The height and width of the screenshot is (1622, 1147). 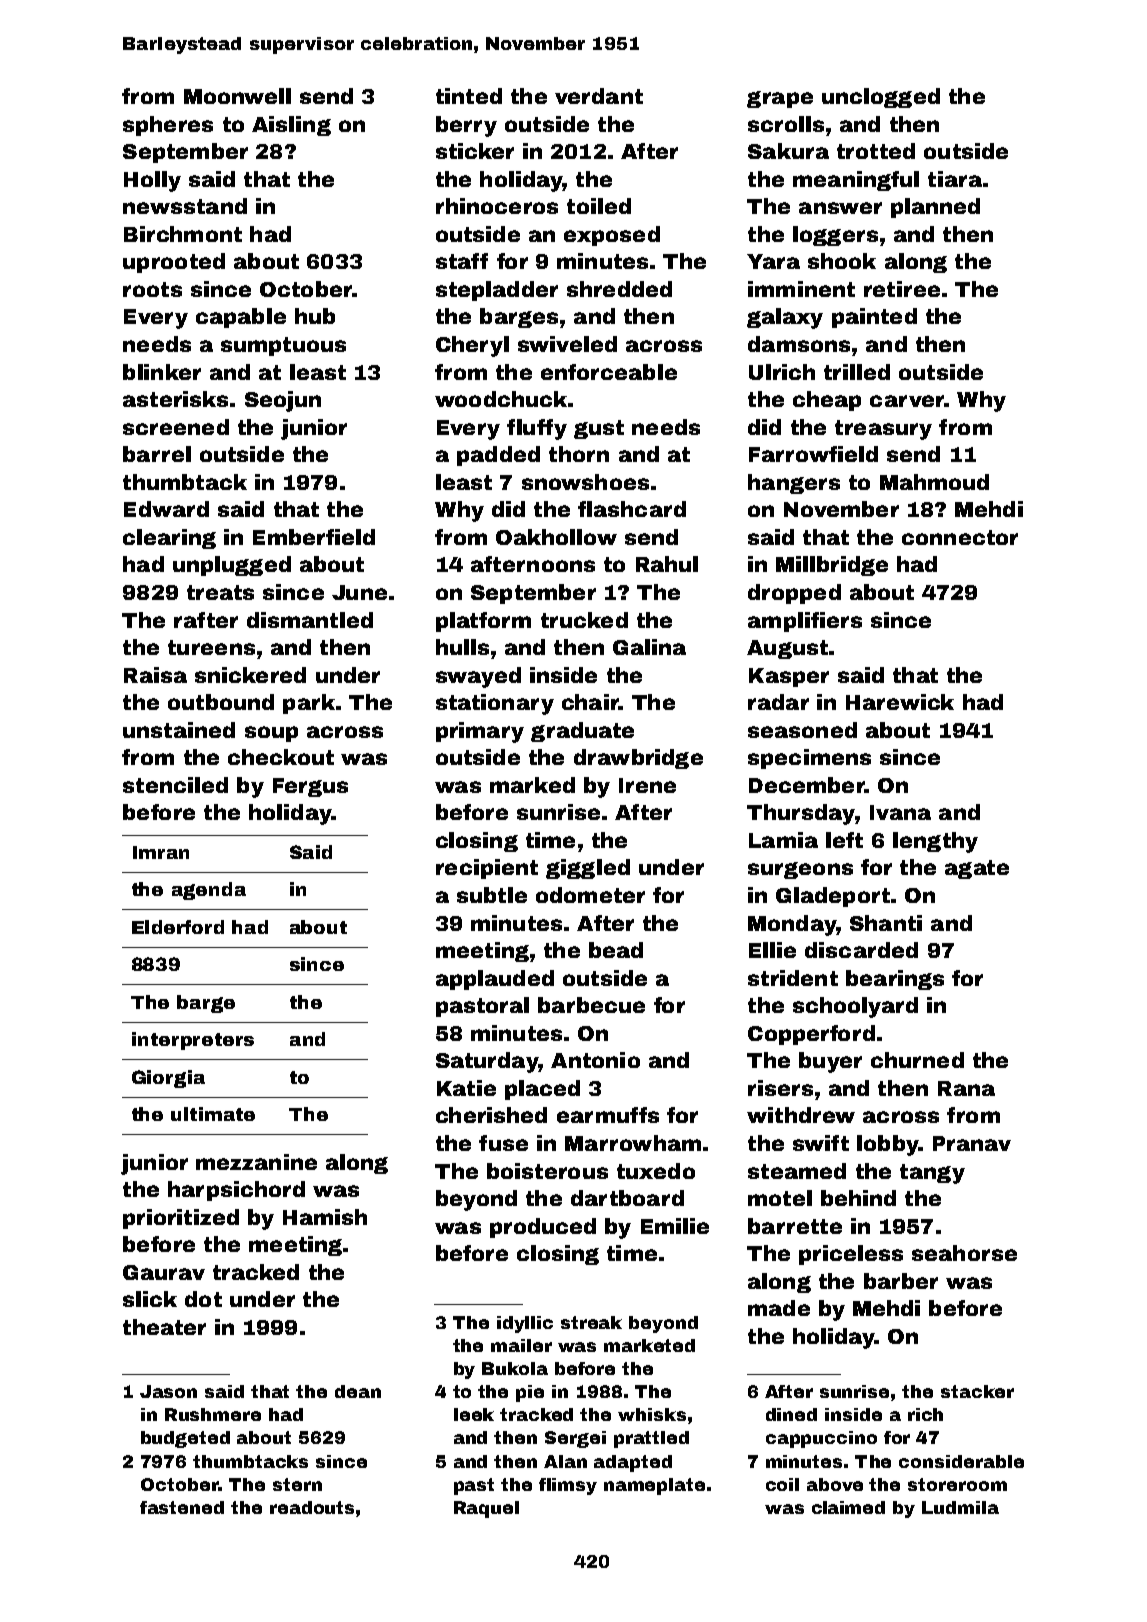 I want to click on unstained, so click(x=179, y=730).
